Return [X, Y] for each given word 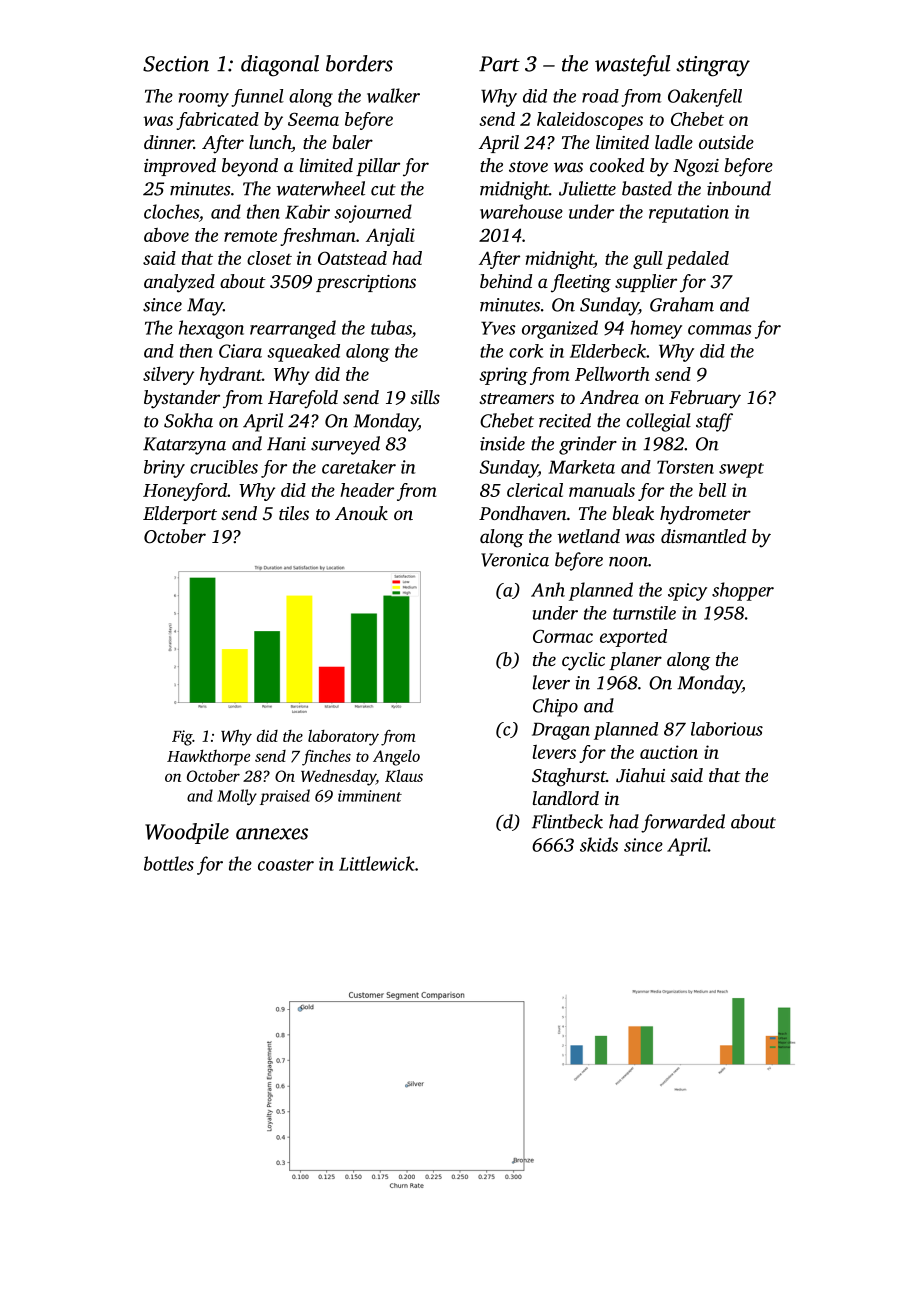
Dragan [561, 731]
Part [499, 64]
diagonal [280, 66]
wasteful [632, 65]
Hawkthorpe [208, 758]
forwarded [683, 823]
